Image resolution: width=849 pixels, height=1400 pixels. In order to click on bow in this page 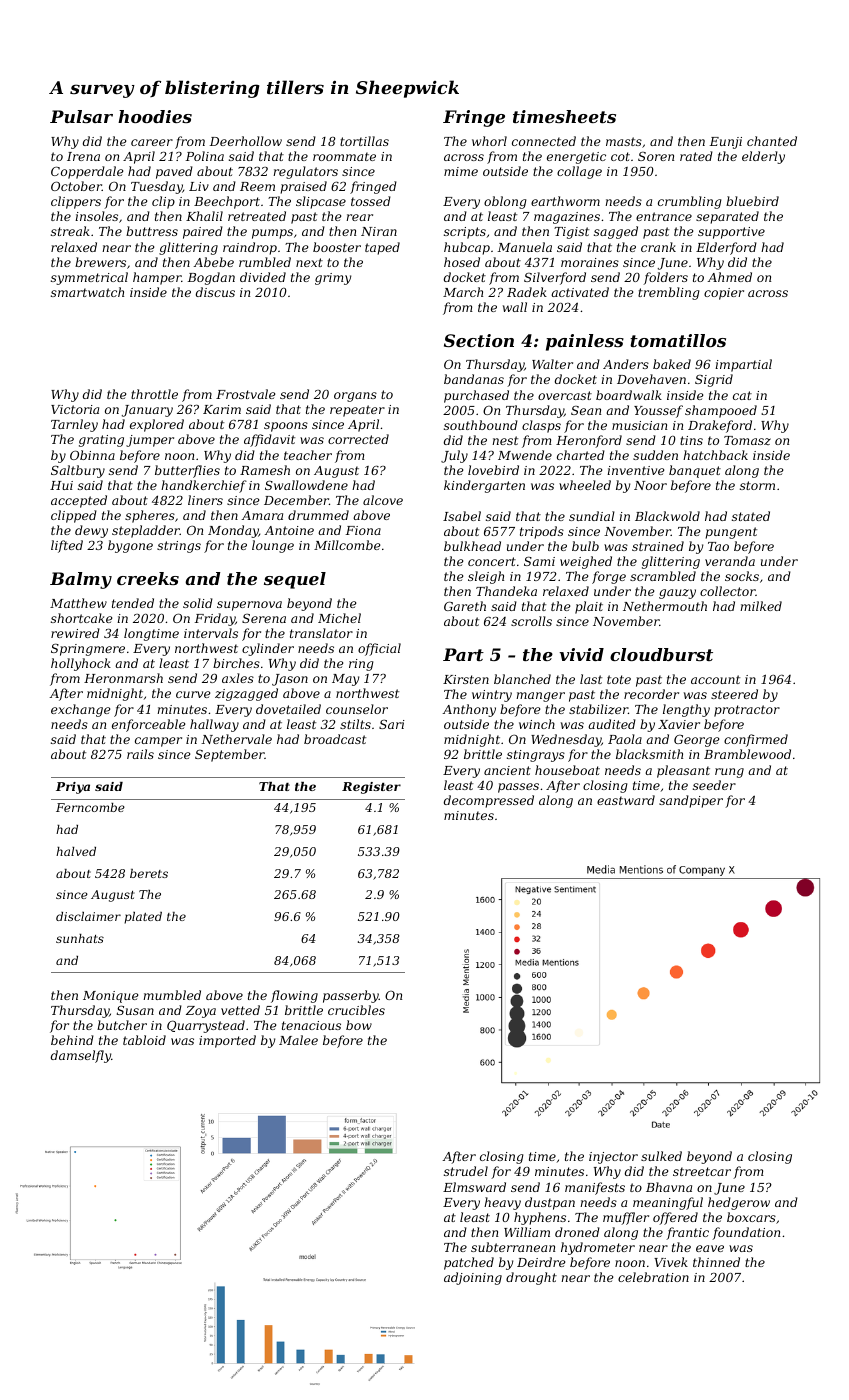, I will do `click(359, 1025)`.
